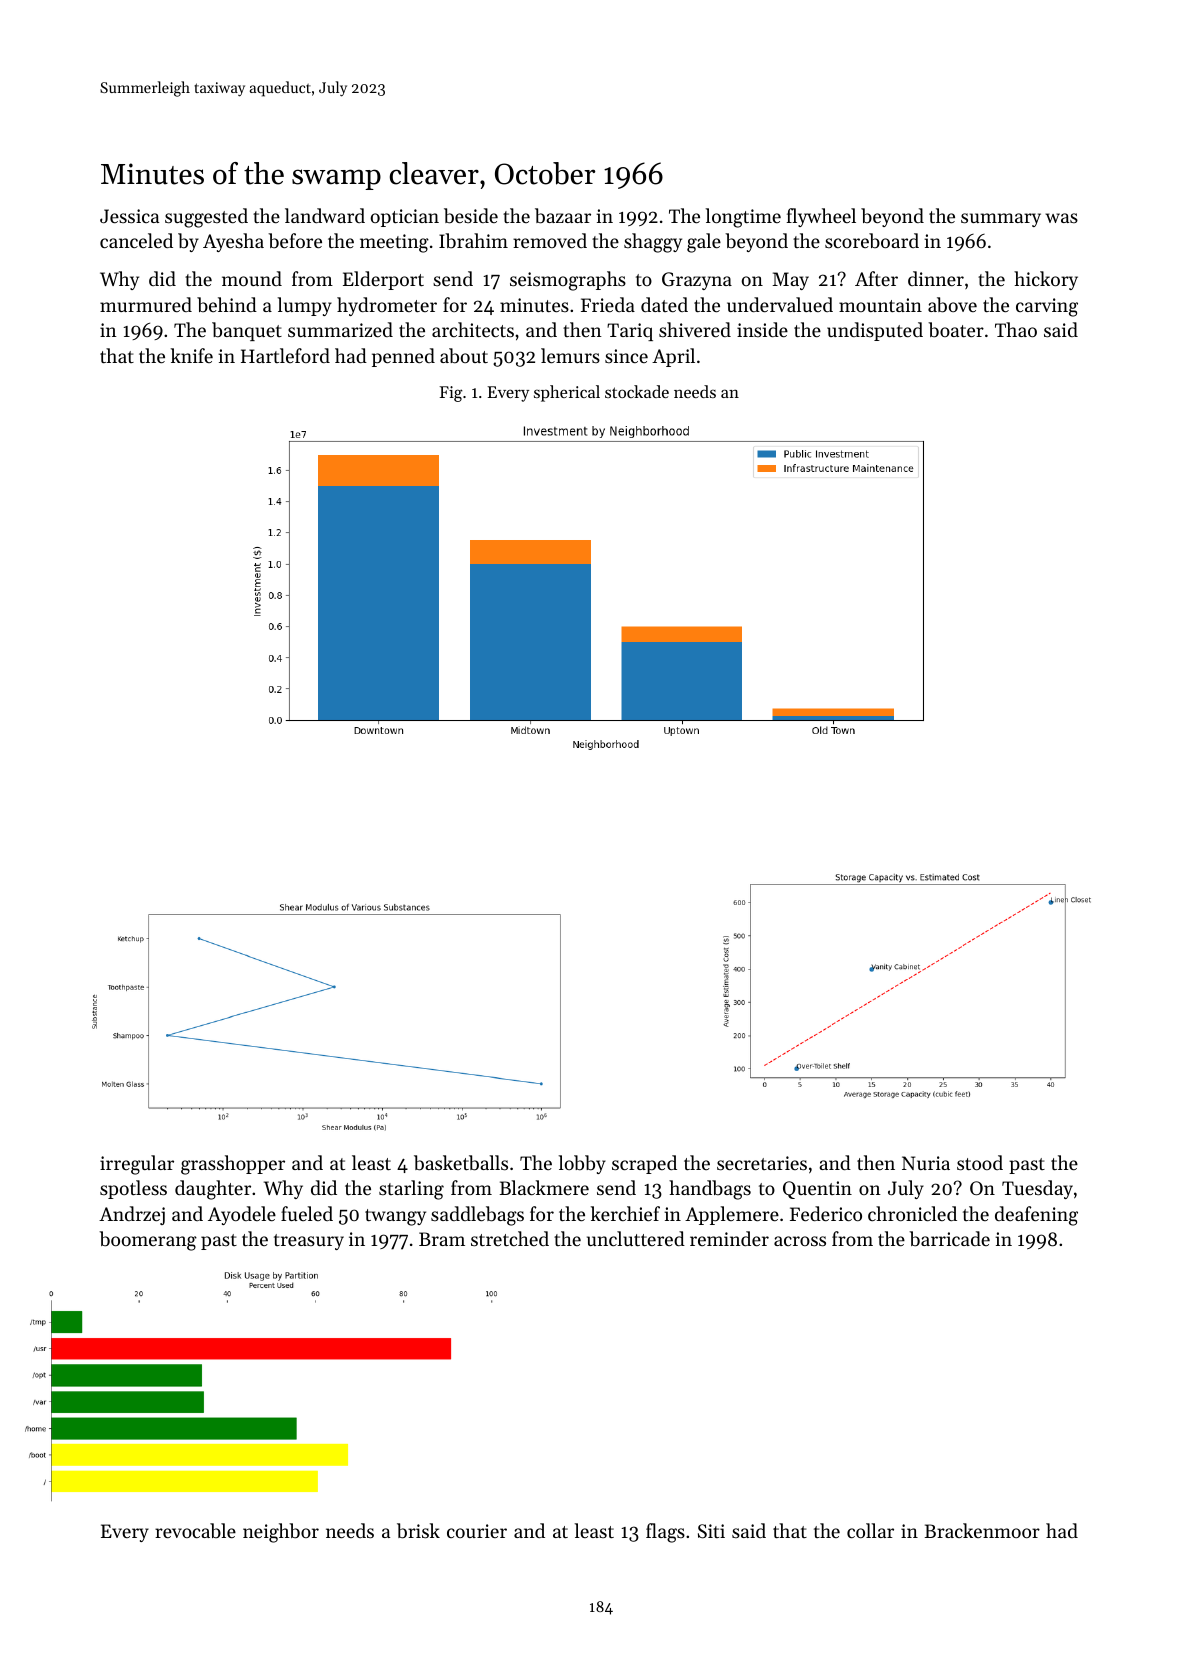  What do you see at coordinates (477, 1531) in the screenshot?
I see `courier` at bounding box center [477, 1531].
